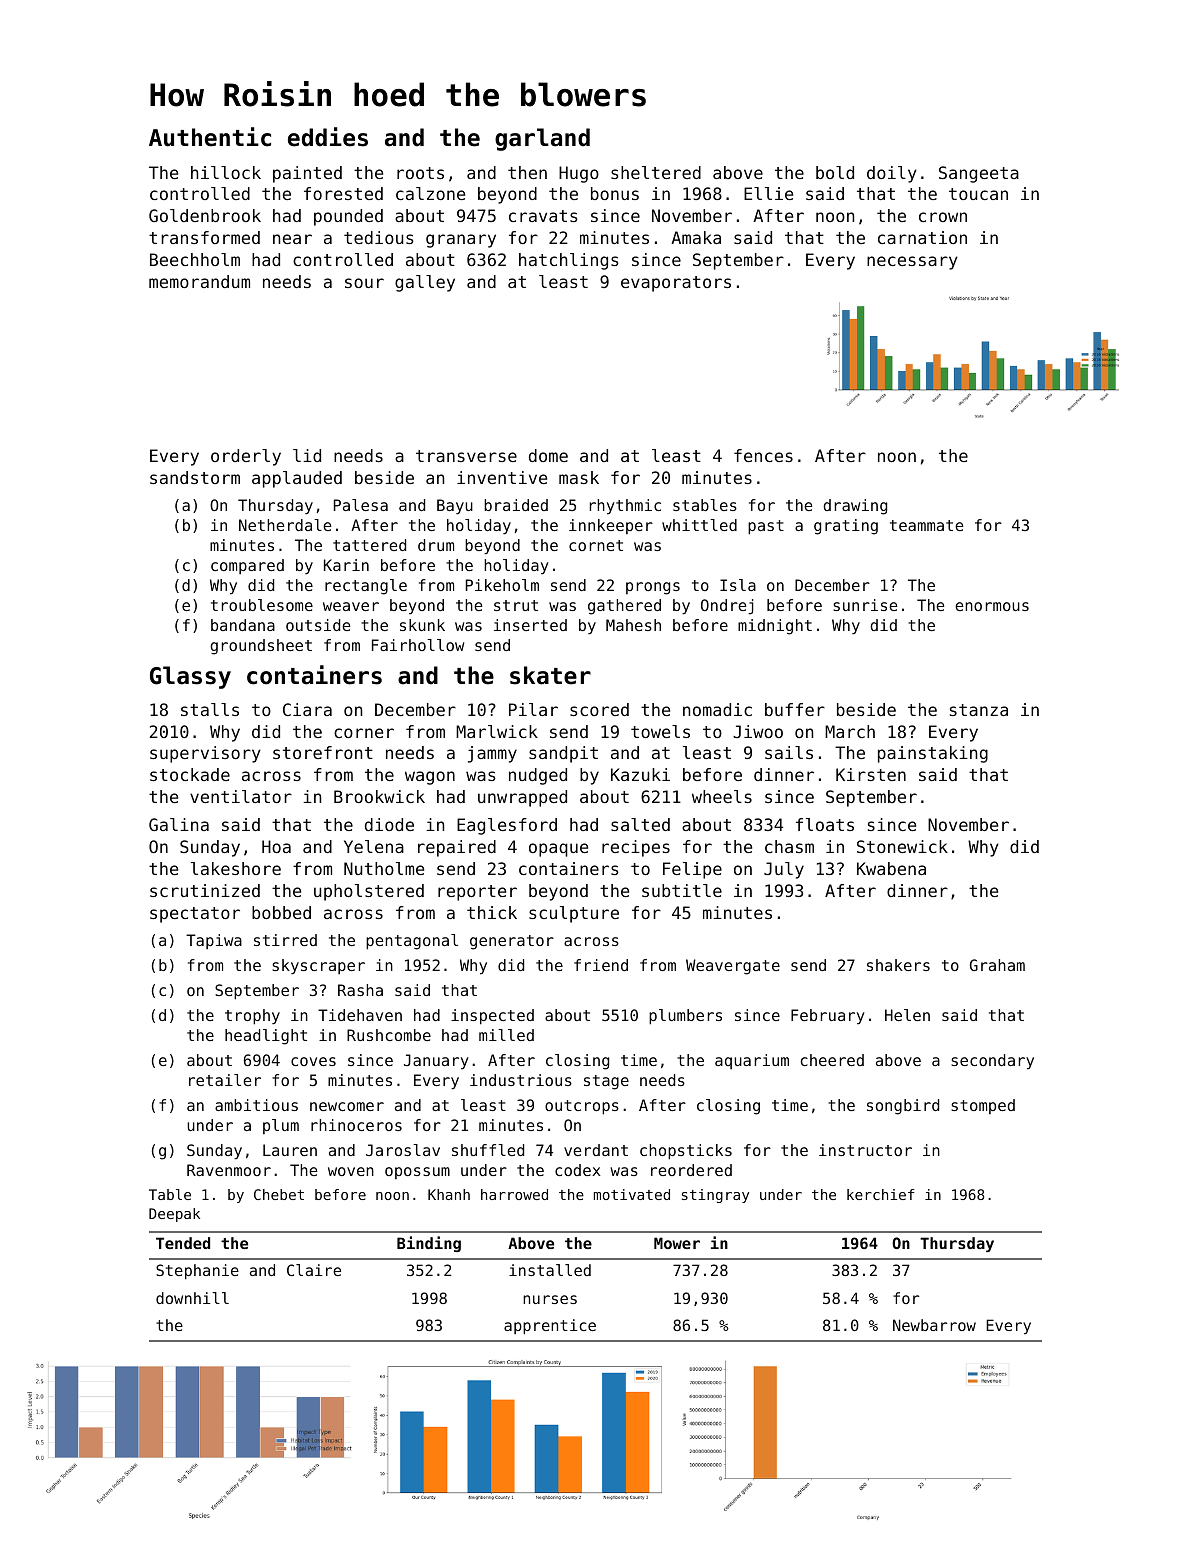 This page has width=1191, height=1542. What do you see at coordinates (195, 915) in the page?
I see `spectator` at bounding box center [195, 915].
